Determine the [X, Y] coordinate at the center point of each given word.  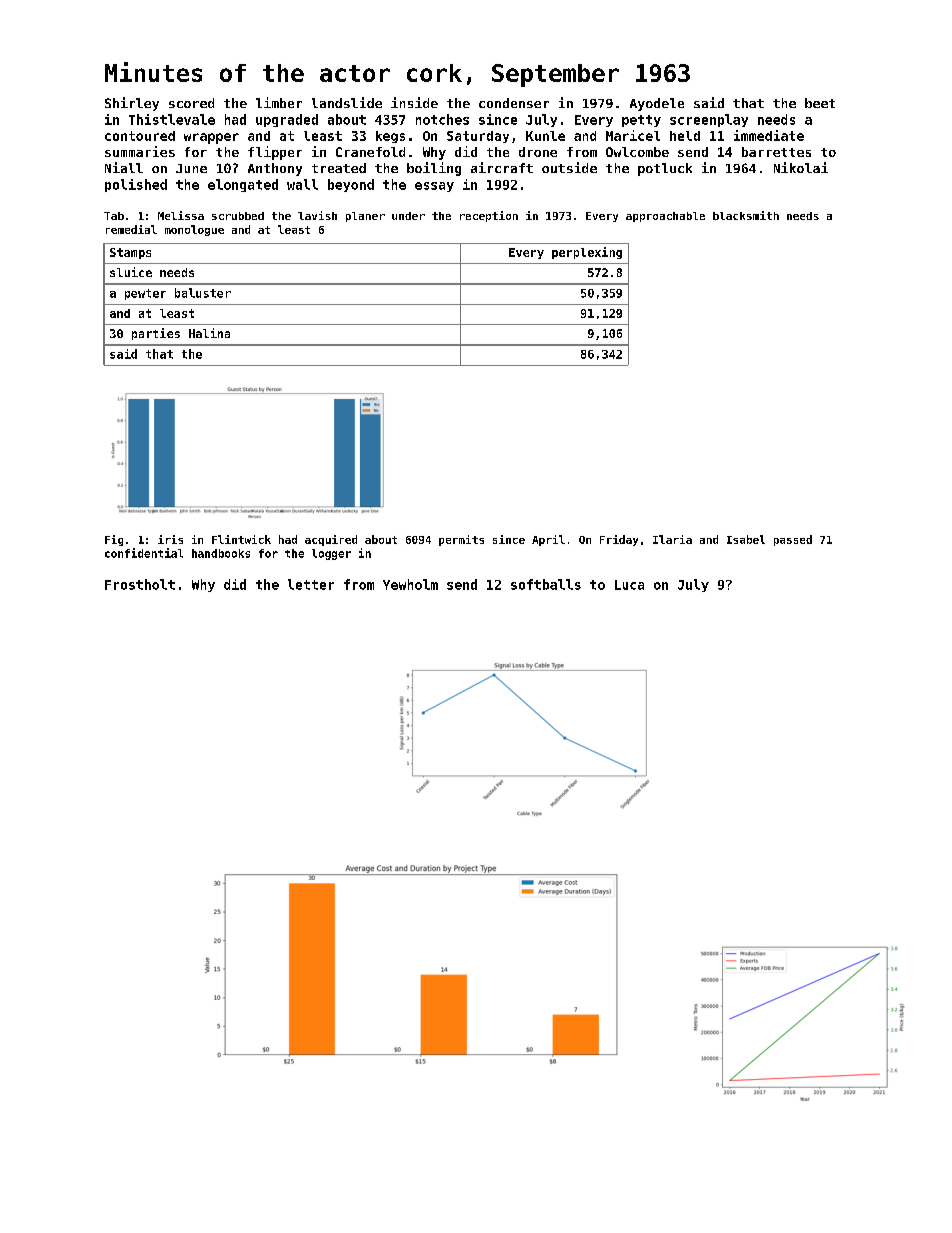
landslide [347, 102]
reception [489, 216]
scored [191, 103]
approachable [665, 217]
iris [170, 539]
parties [156, 334]
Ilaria [672, 539]
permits [461, 540]
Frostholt [140, 584]
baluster [203, 293]
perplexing [587, 253]
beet [820, 103]
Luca [629, 585]
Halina [209, 333]
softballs [546, 584]
